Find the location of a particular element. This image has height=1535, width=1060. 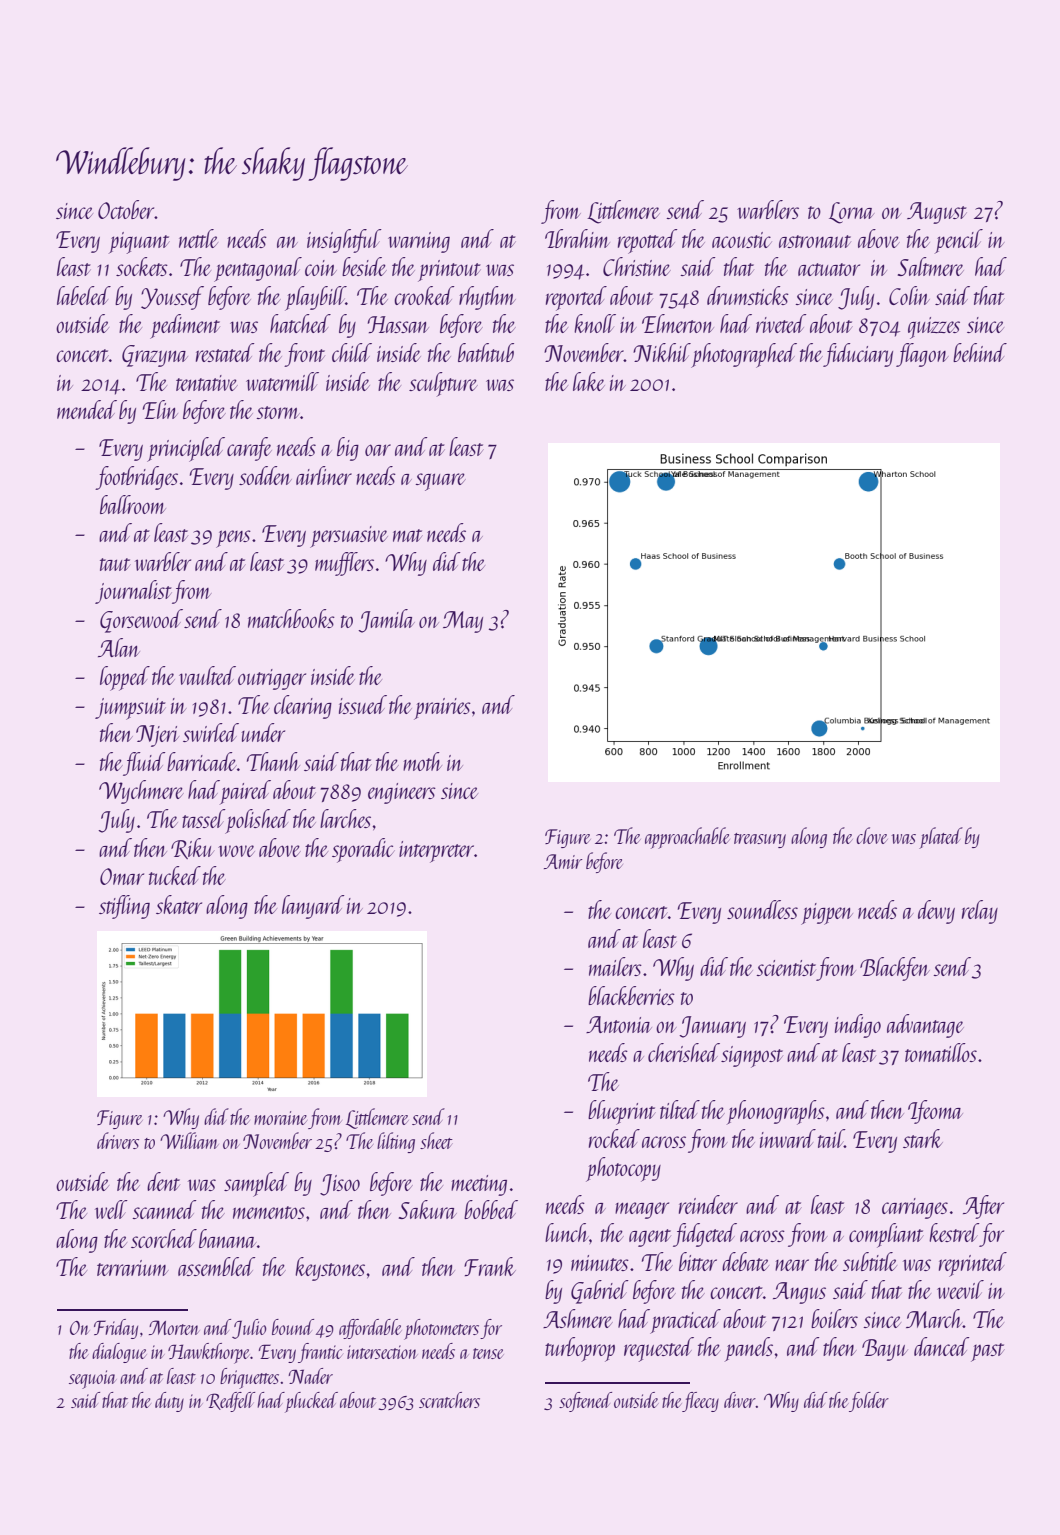

lake is located at coordinates (589, 381).
